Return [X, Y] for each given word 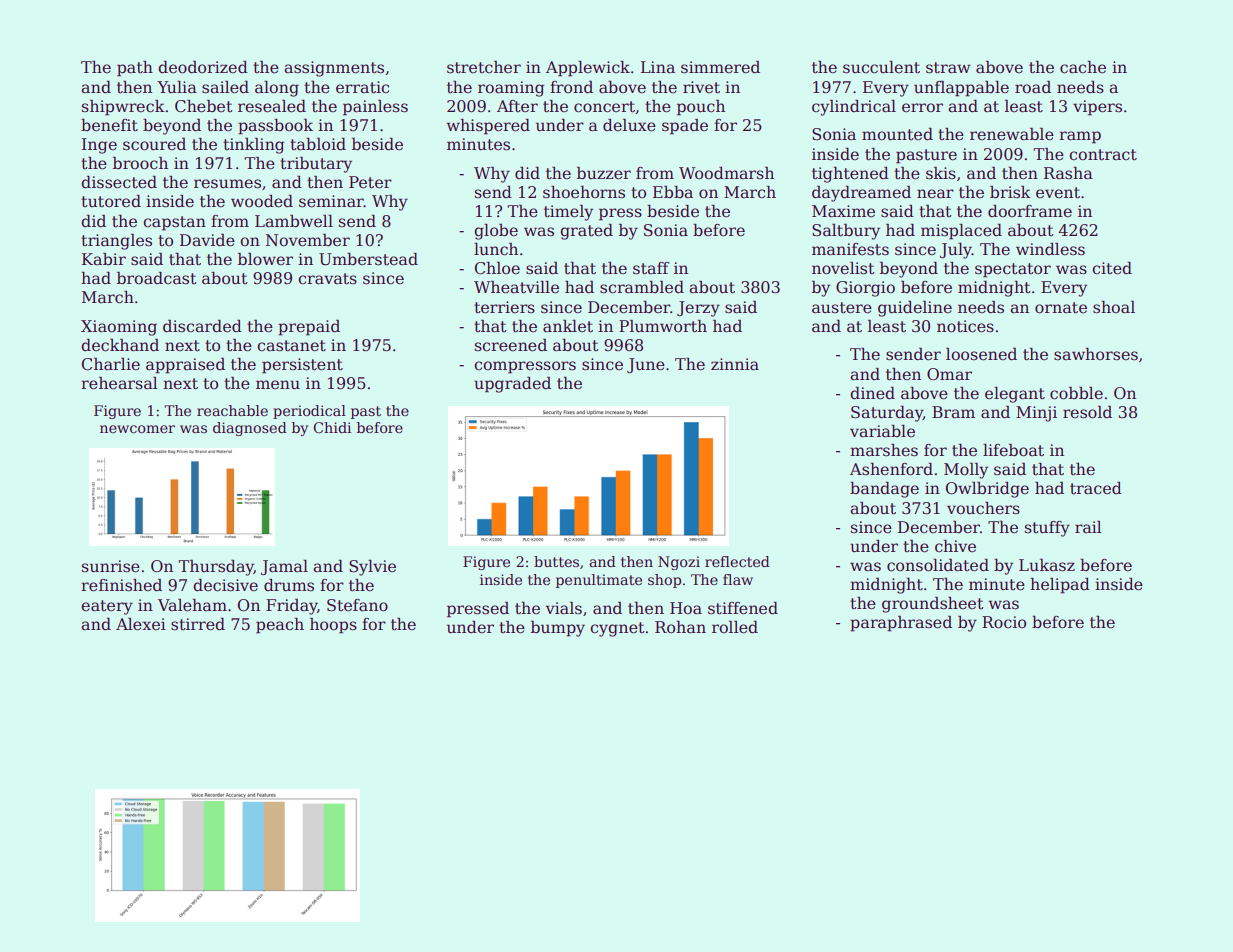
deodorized [203, 67]
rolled [735, 627]
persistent [302, 366]
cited [1112, 268]
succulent [881, 67]
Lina [658, 67]
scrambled [642, 287]
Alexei [141, 624]
